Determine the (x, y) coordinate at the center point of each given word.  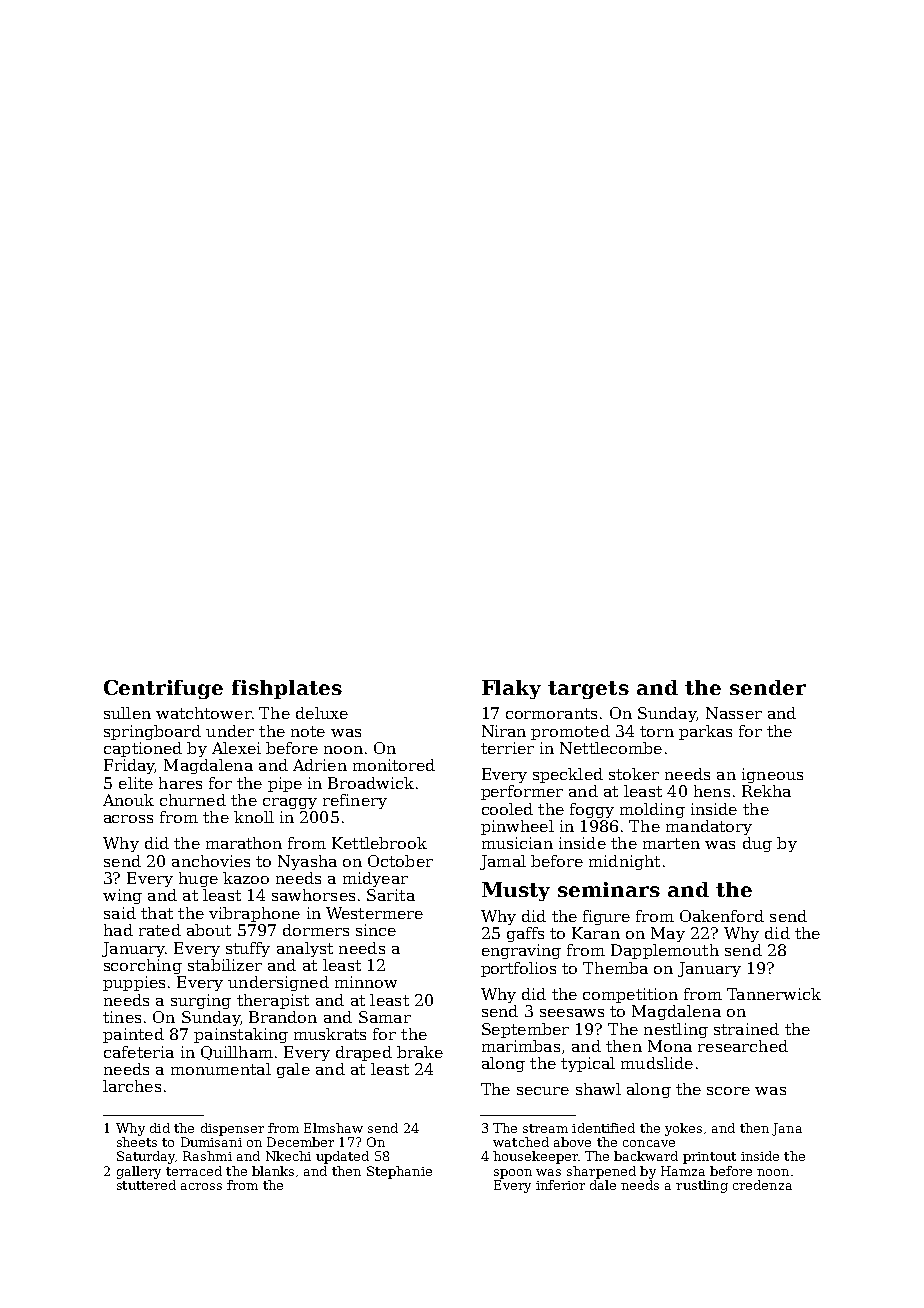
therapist (273, 1001)
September (525, 1030)
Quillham (237, 1053)
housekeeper (535, 1157)
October (400, 861)
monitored (394, 765)
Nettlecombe (611, 748)
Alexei (236, 748)
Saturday (146, 1157)
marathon (244, 843)
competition (630, 995)
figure (606, 917)
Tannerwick (774, 994)
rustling (702, 1186)
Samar (385, 1017)
